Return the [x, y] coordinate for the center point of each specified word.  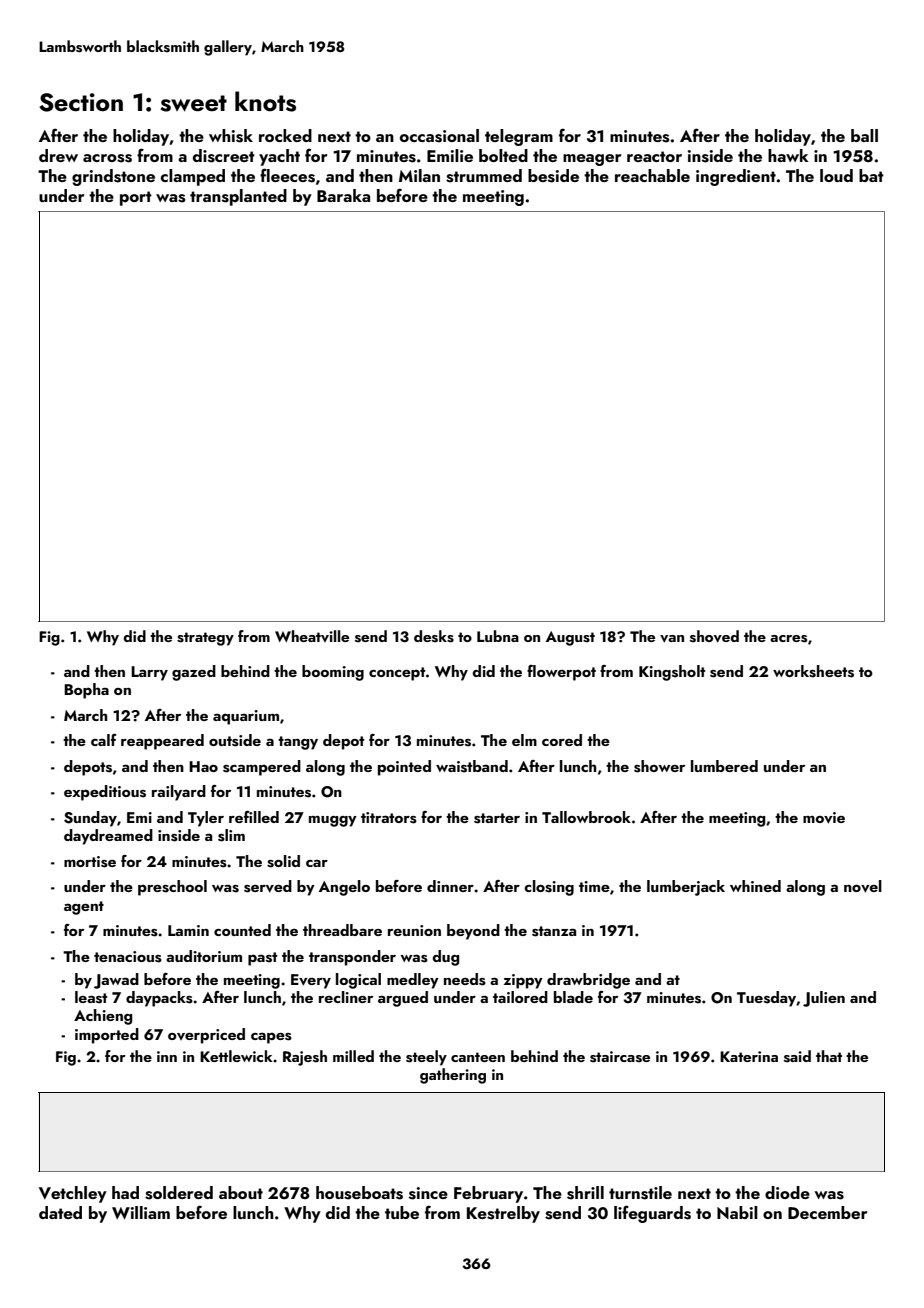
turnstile [640, 1193]
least [91, 997]
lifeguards [652, 1214]
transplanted [238, 197]
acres [788, 639]
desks [434, 636]
